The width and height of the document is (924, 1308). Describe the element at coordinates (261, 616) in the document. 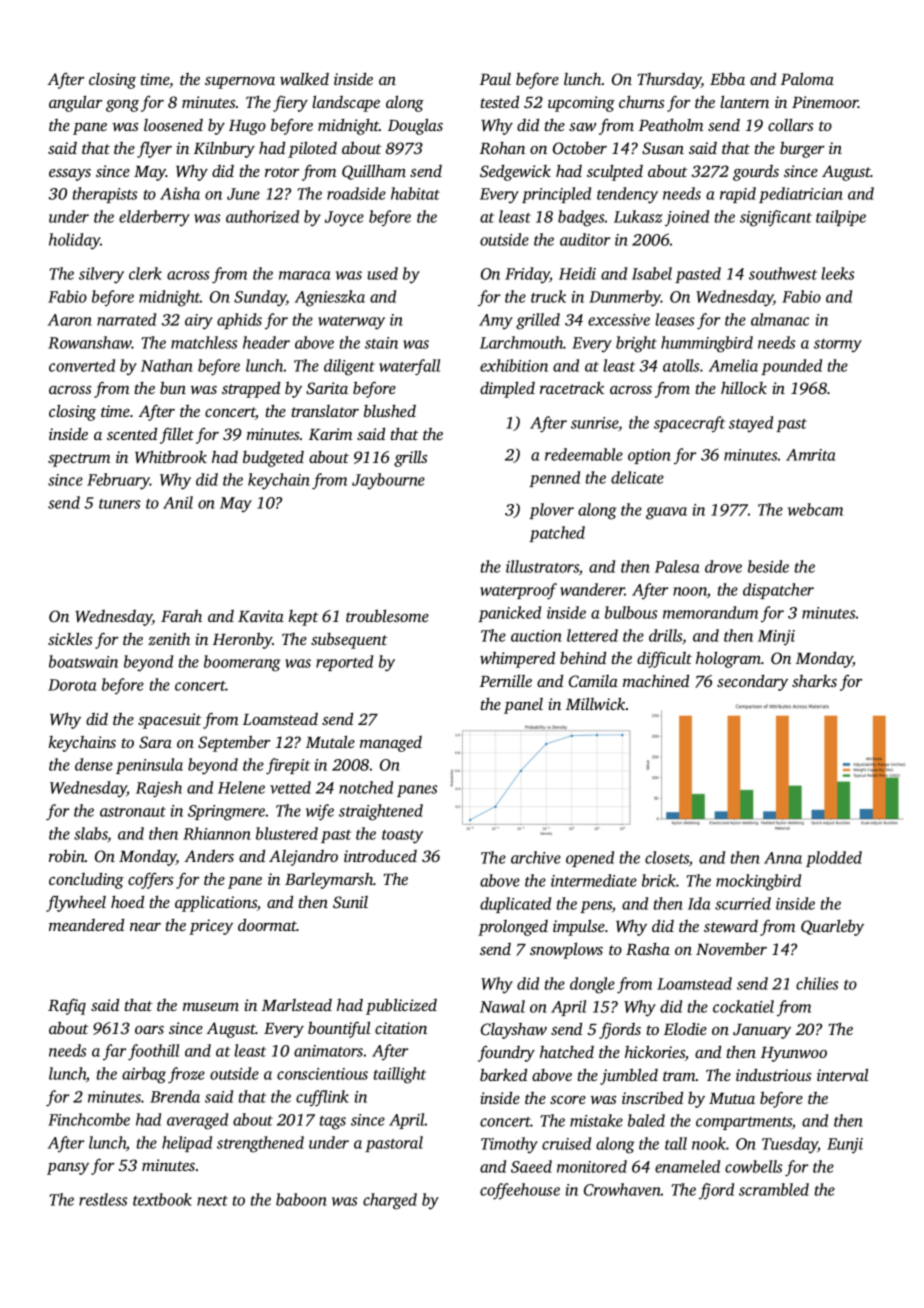

I see `Kavita` at that location.
